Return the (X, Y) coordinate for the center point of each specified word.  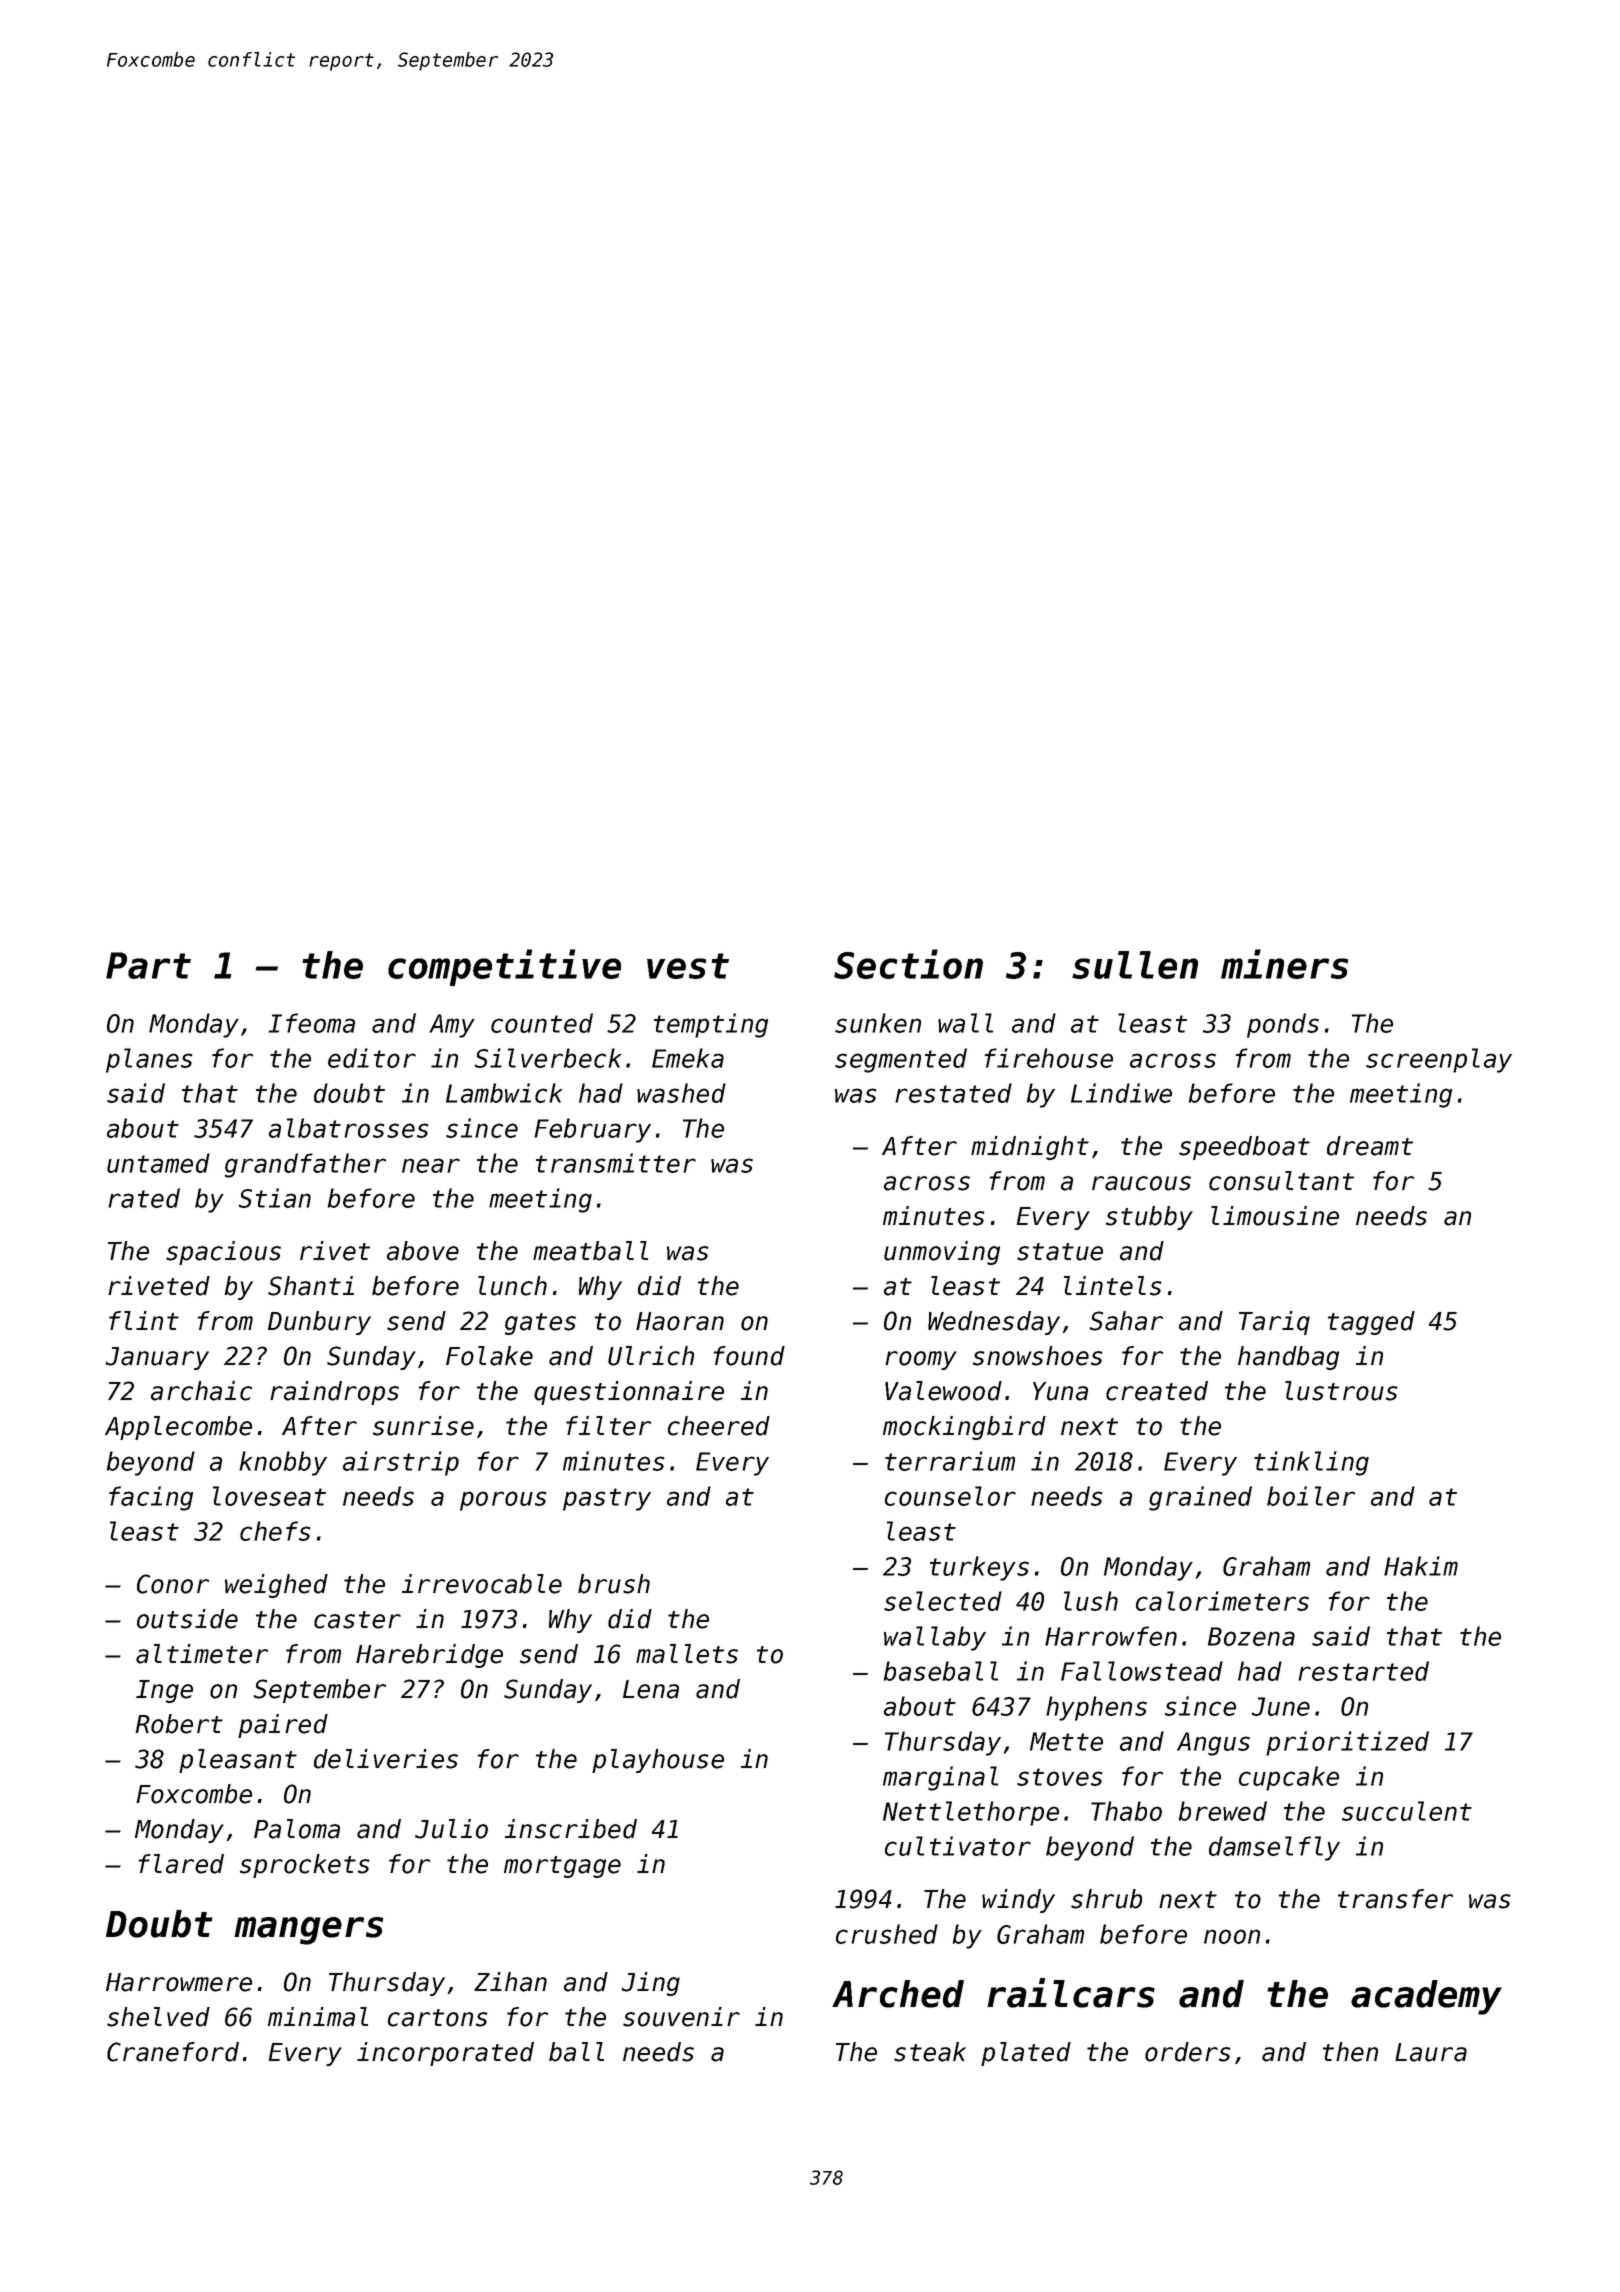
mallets (687, 1654)
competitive (504, 967)
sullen (1135, 965)
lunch (512, 1286)
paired (283, 1726)
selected (943, 1601)
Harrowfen (1111, 1636)
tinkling (1311, 1463)
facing (151, 1498)
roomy (921, 1360)
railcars (1071, 1993)
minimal (318, 2017)
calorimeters (1222, 1601)
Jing (651, 1984)
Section (908, 964)
